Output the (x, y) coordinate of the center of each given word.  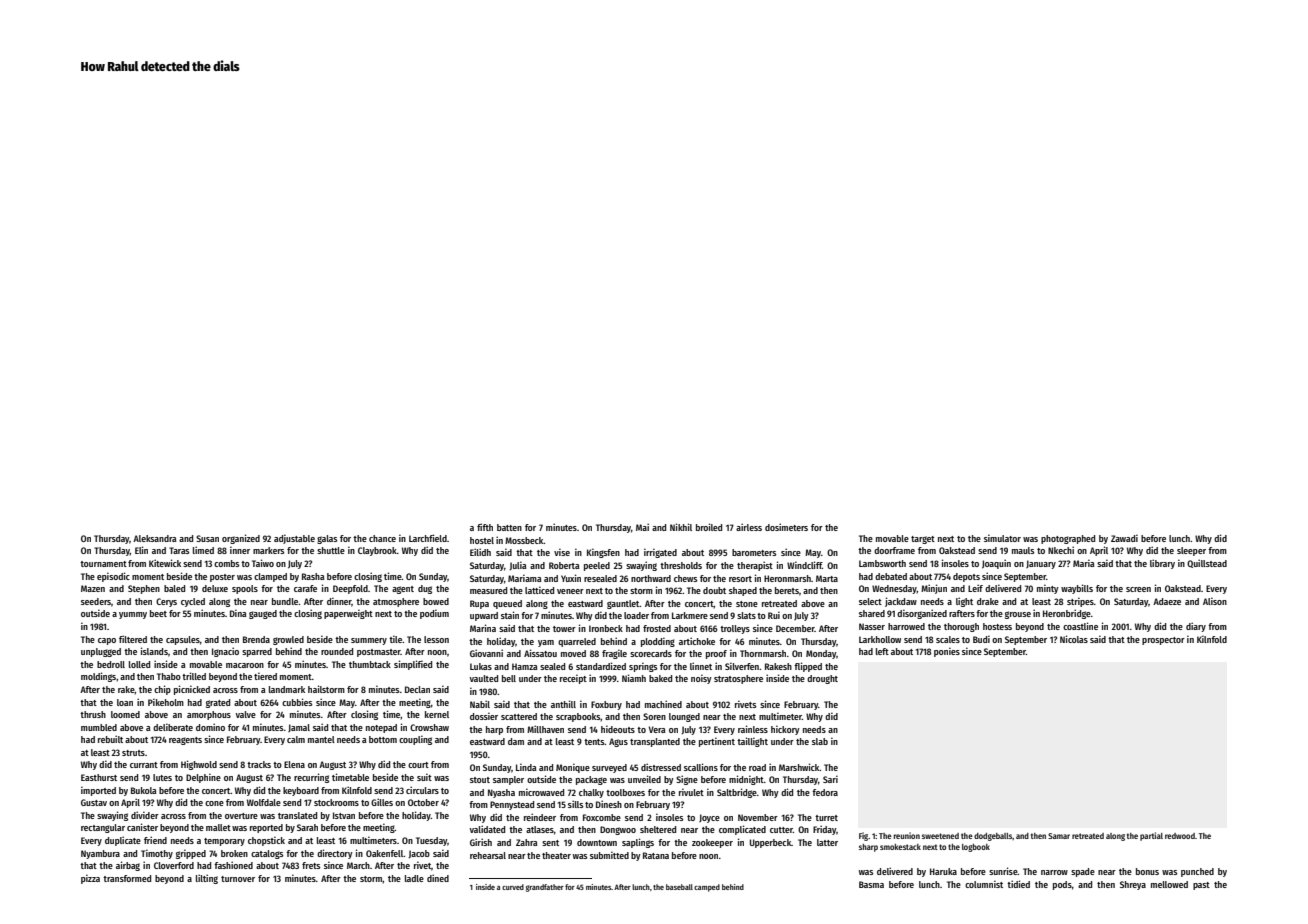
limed (203, 550)
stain (510, 615)
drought (822, 679)
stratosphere (738, 679)
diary (1196, 627)
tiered (265, 676)
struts (133, 753)
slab (820, 741)
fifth (485, 527)
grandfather (545, 888)
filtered (133, 639)
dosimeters (786, 527)
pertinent (717, 742)
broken (234, 853)
